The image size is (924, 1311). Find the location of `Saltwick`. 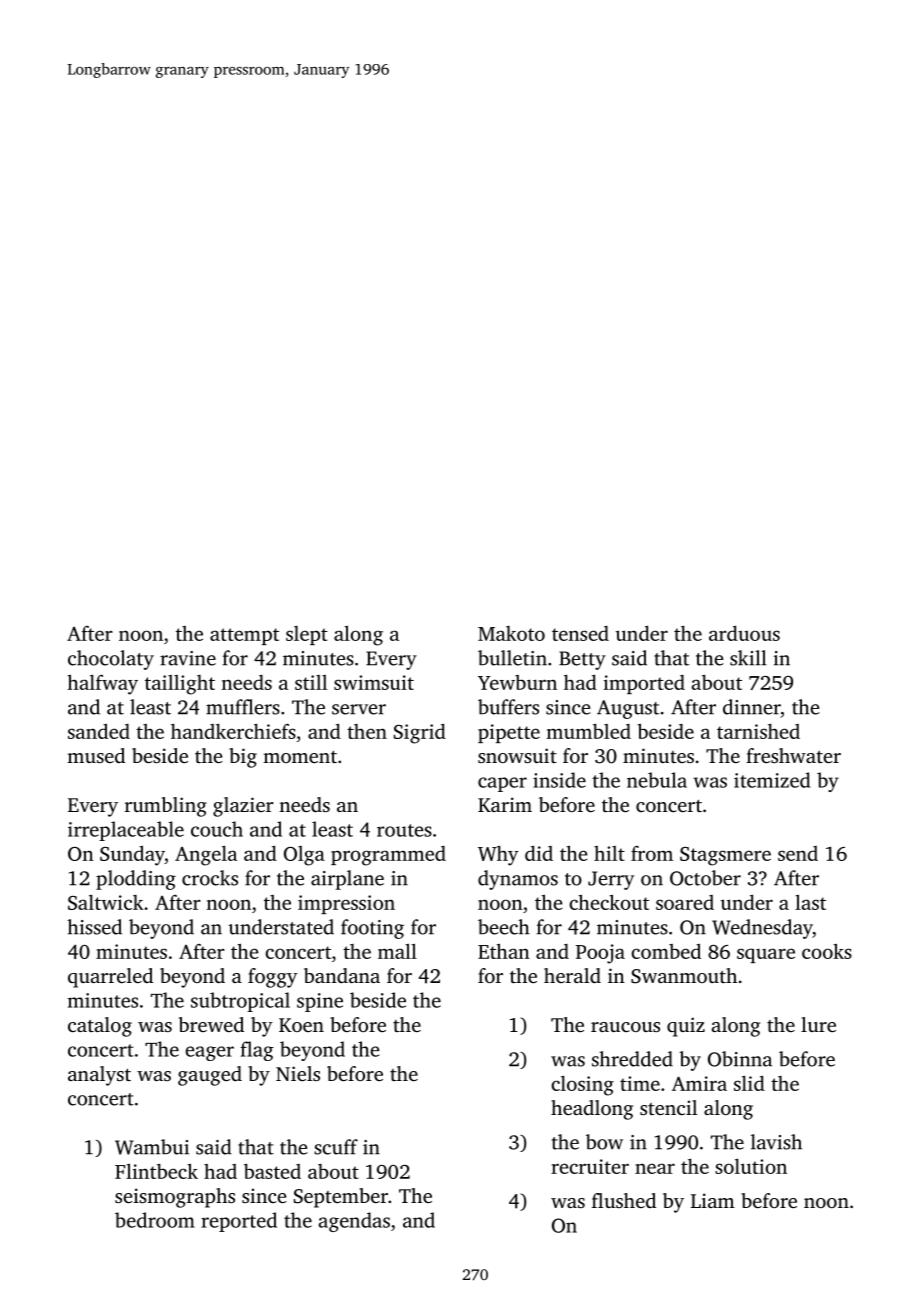

Saltwick is located at coordinates (106, 902).
